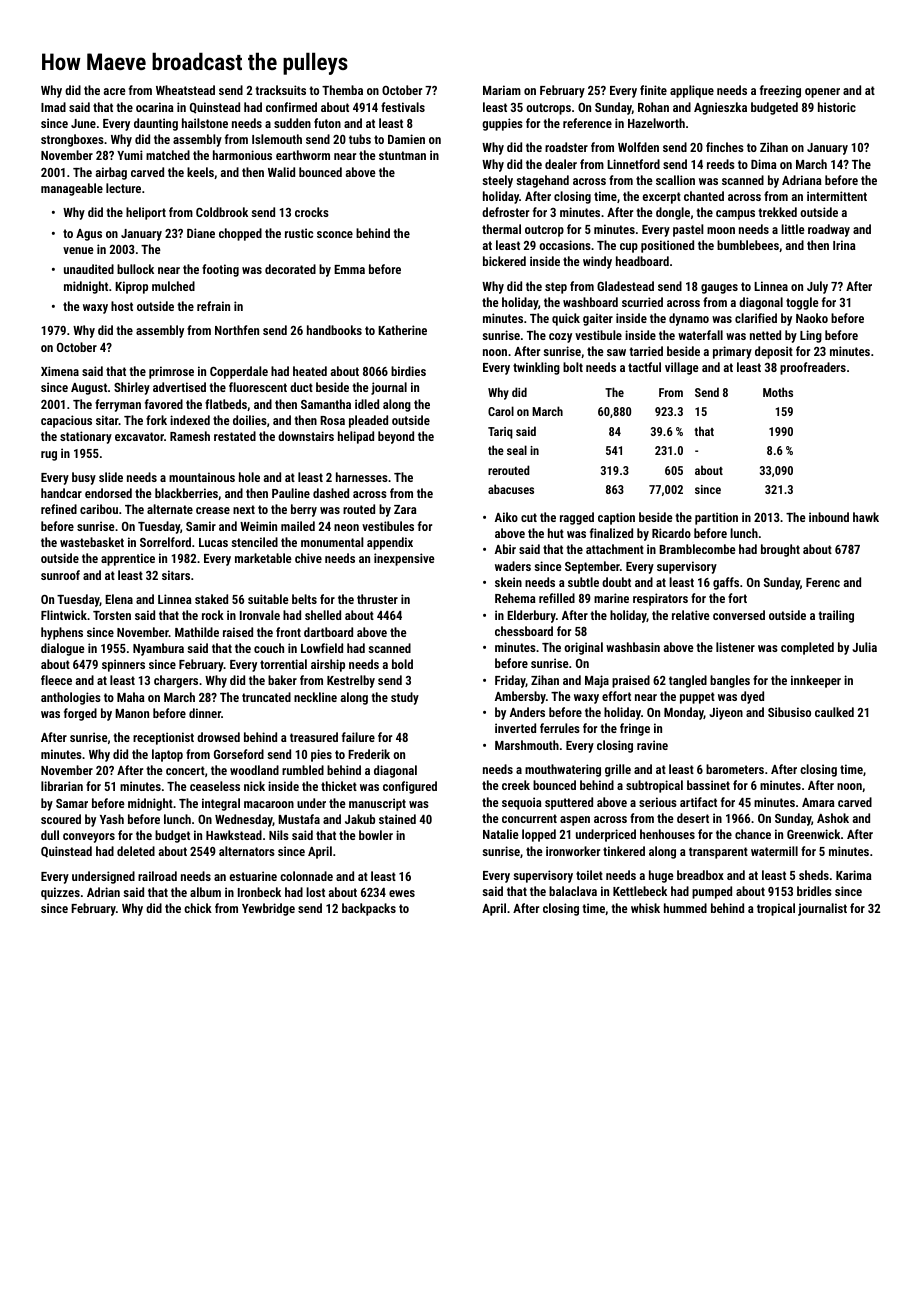 Image resolution: width=924 pixels, height=1308 pixels. I want to click on bickered, so click(504, 261).
